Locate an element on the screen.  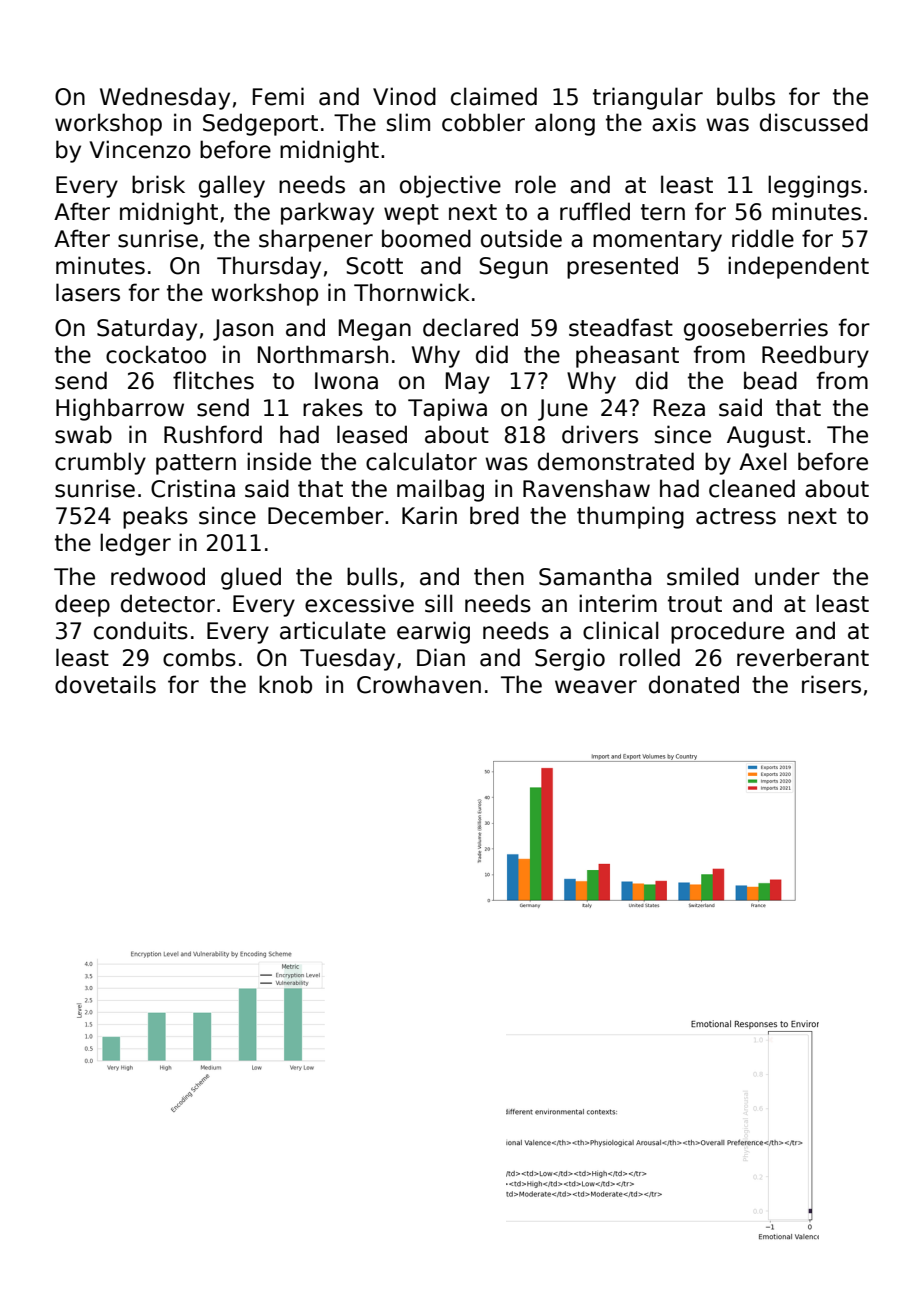
triangular is located at coordinates (648, 98).
